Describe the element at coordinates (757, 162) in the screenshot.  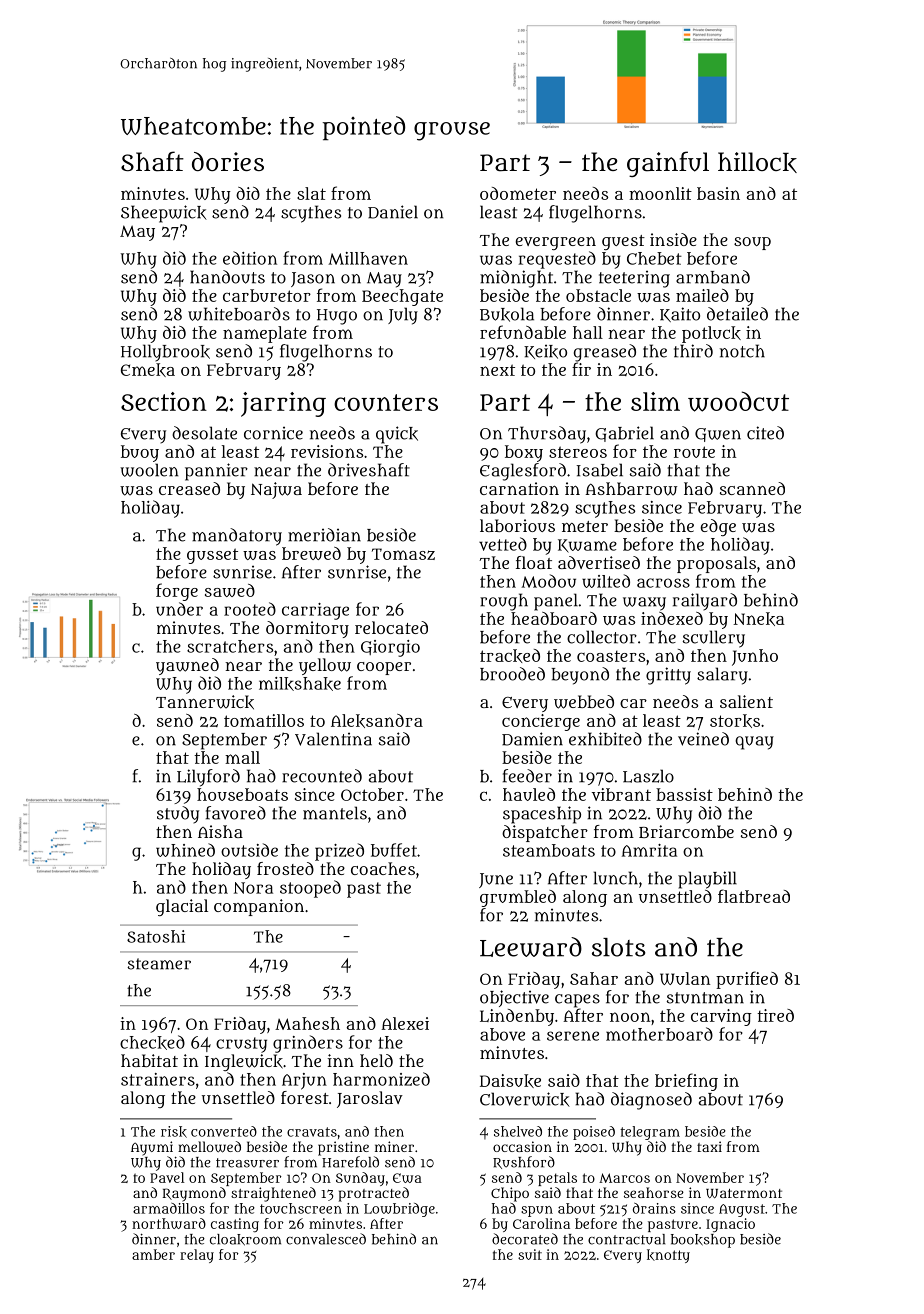
I see `hillock` at that location.
